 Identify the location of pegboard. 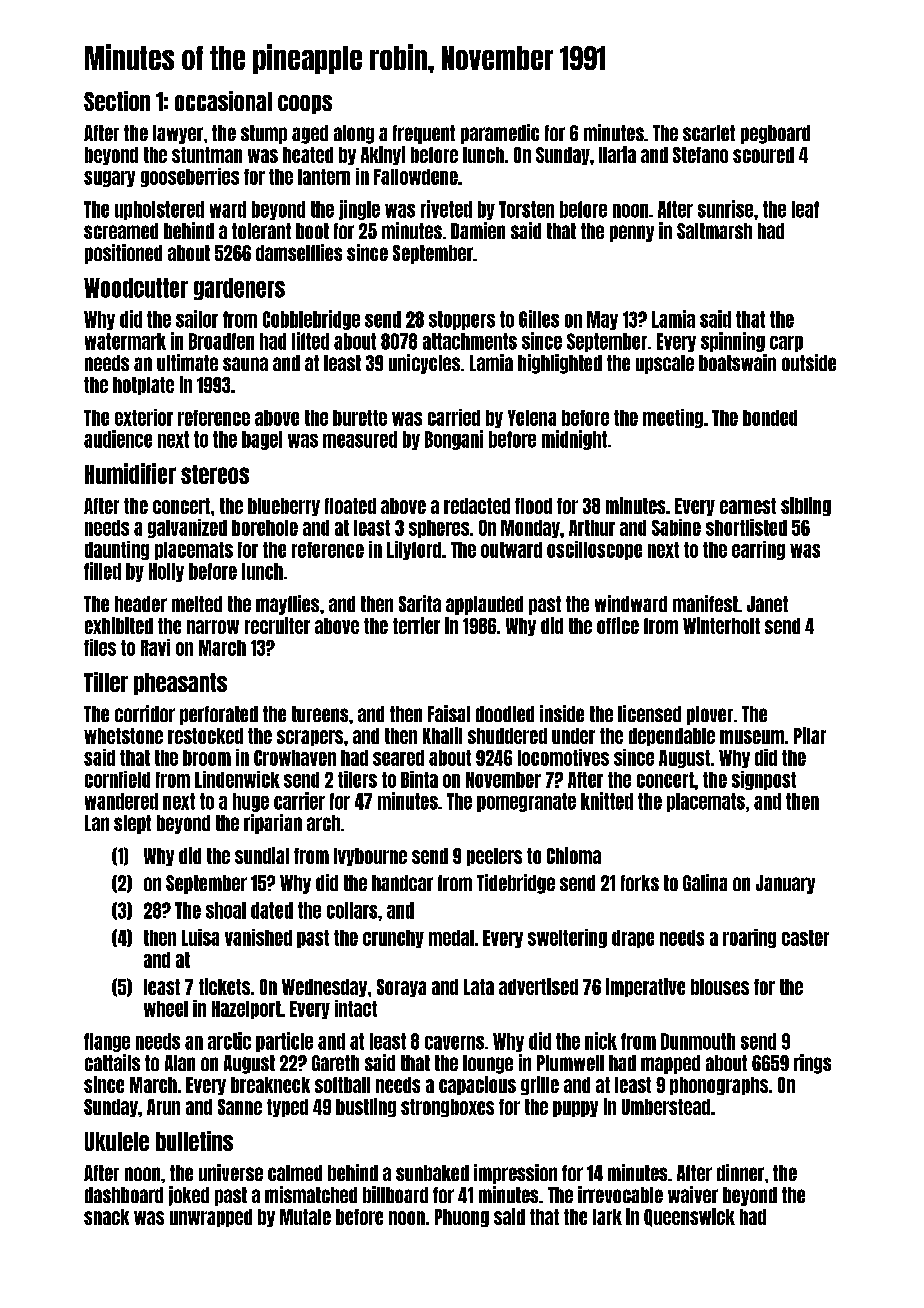
(775, 134).
